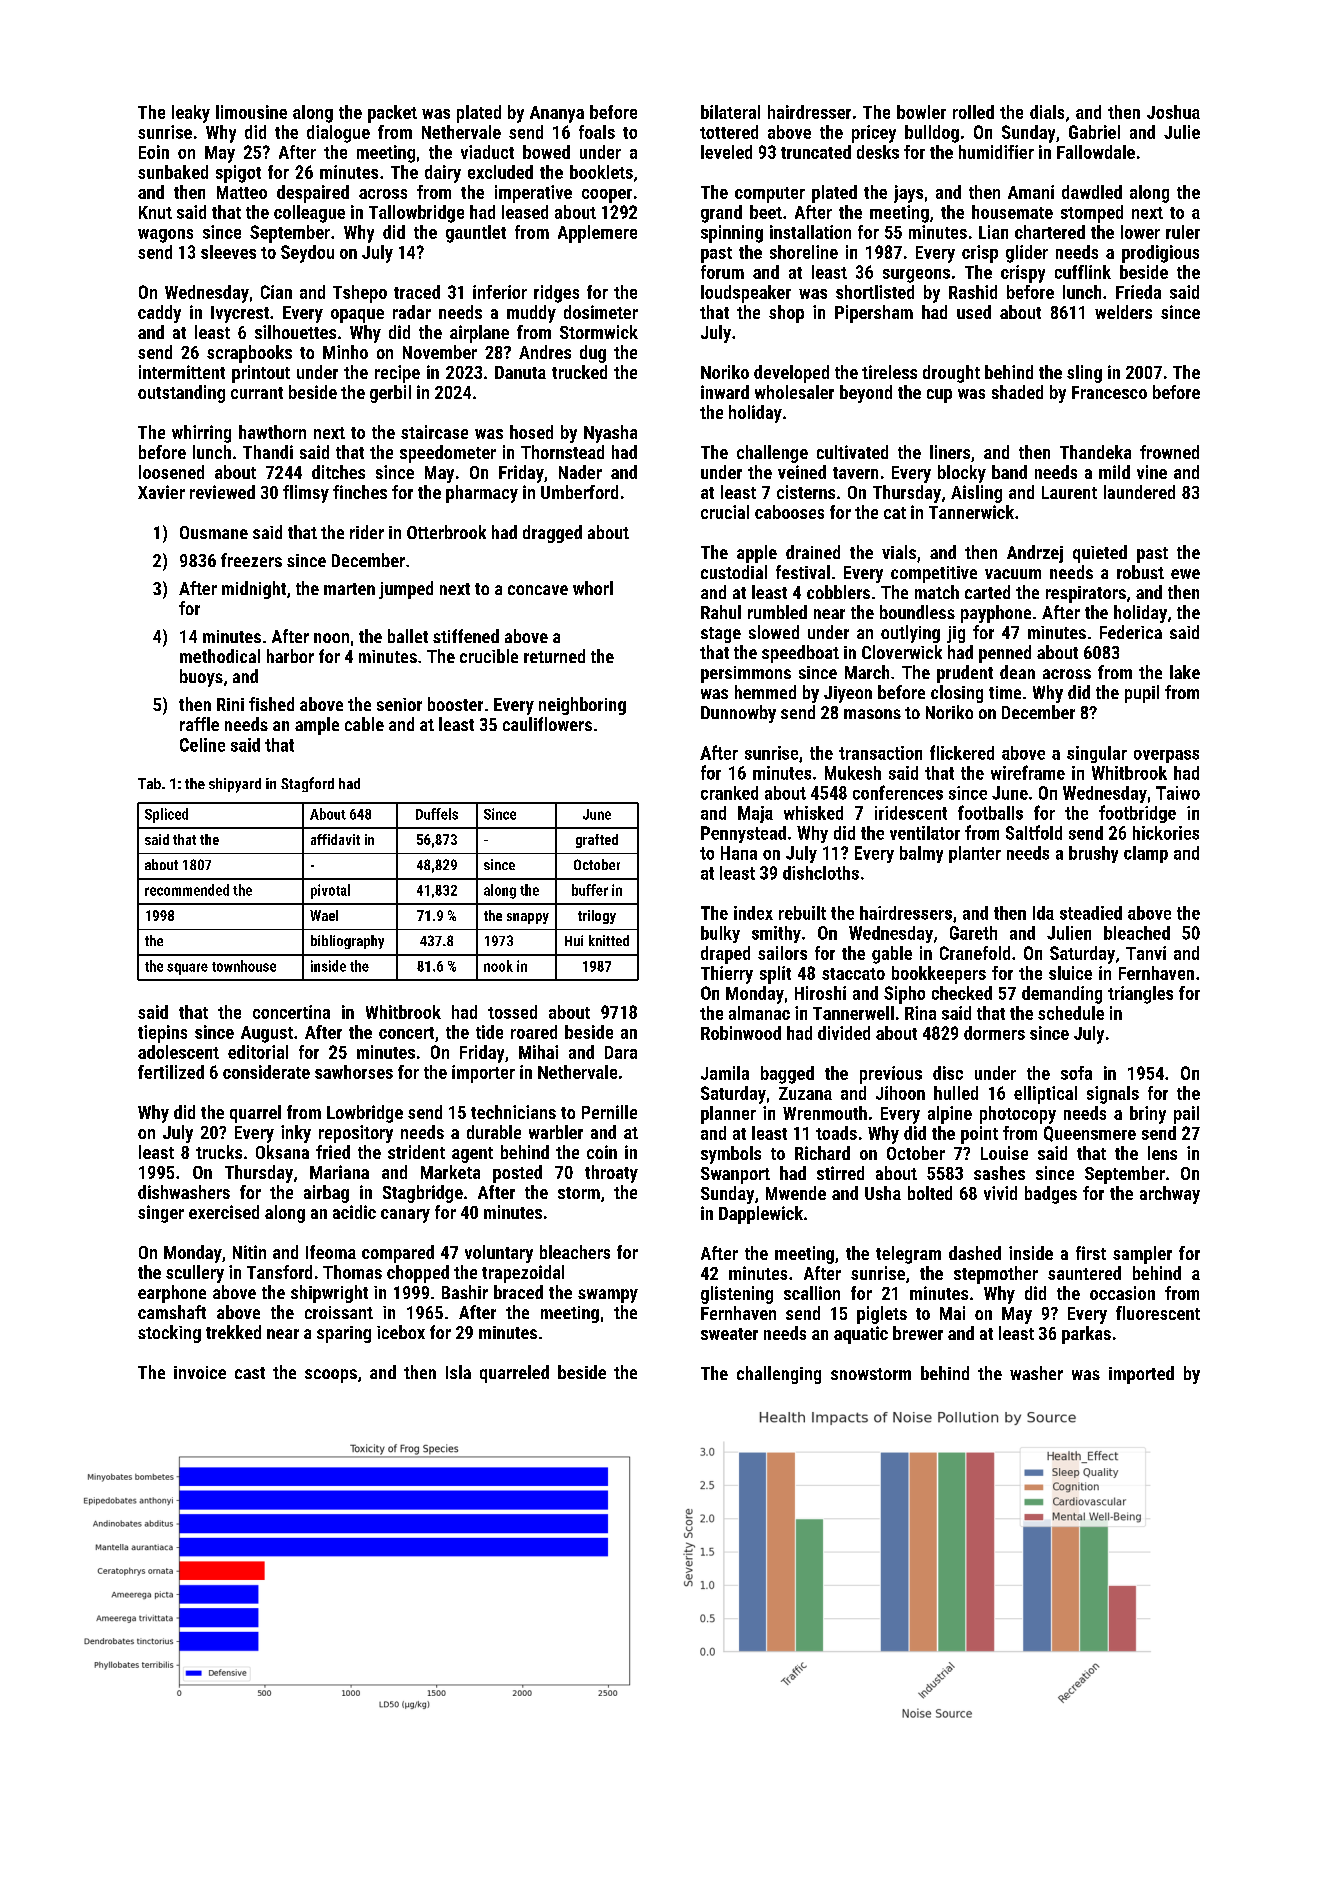 This image has width=1338, height=1892. Describe the element at coordinates (990, 812) in the image. I see `footballs` at that location.
